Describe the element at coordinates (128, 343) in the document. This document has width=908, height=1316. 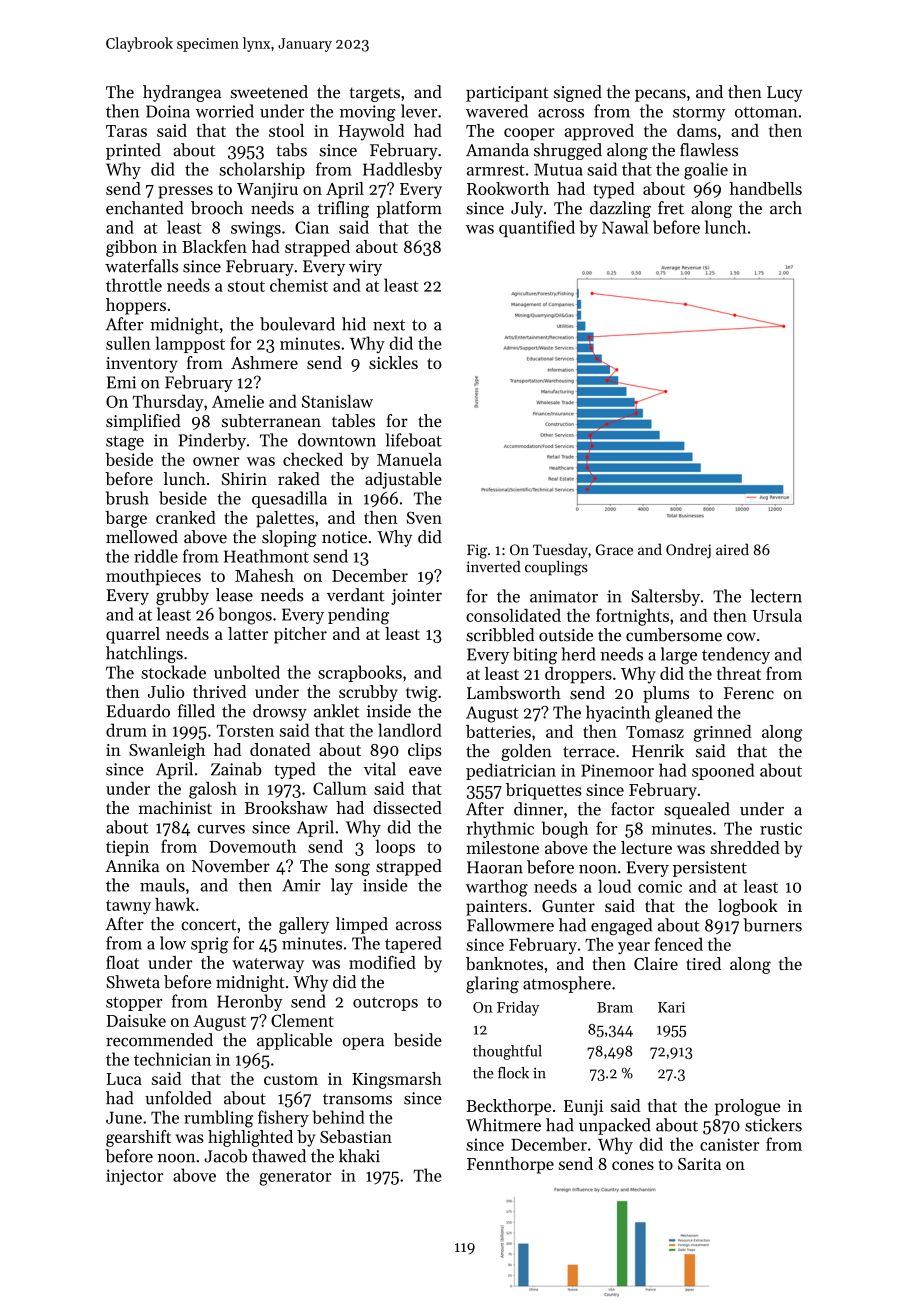
I see `sullen` at that location.
